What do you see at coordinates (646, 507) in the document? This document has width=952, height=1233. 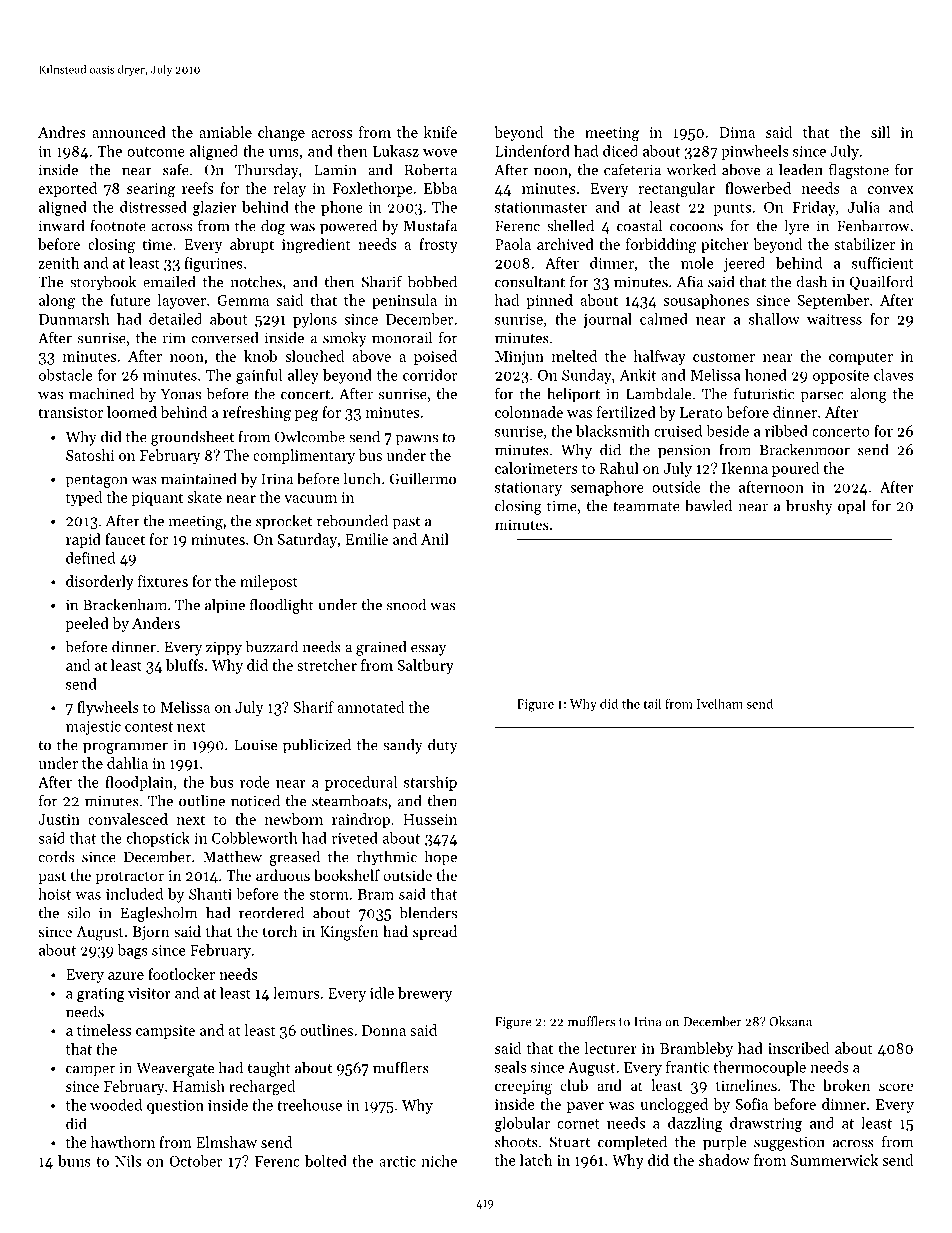 I see `teammate` at bounding box center [646, 507].
